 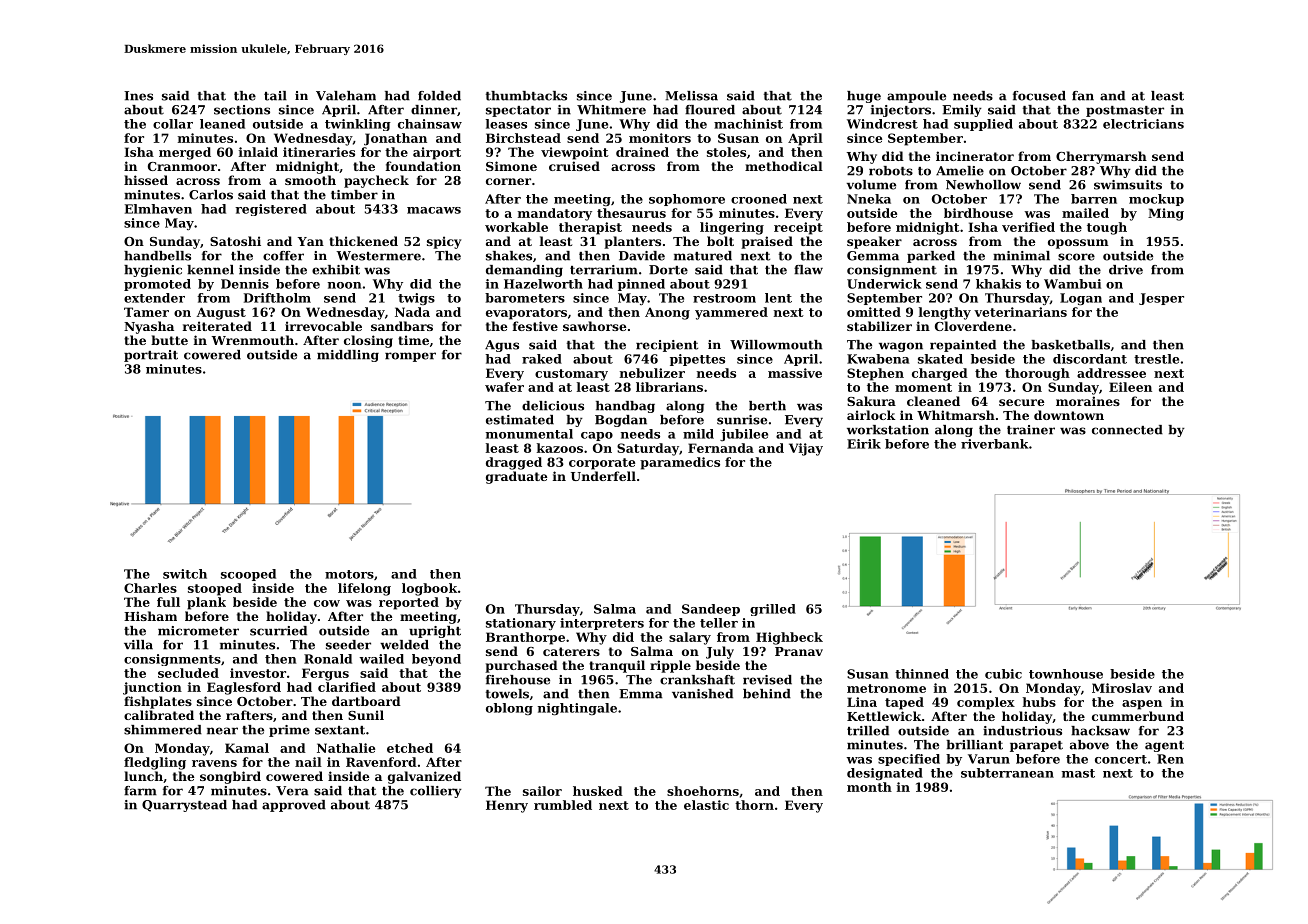 I want to click on elastic, so click(x=706, y=805).
